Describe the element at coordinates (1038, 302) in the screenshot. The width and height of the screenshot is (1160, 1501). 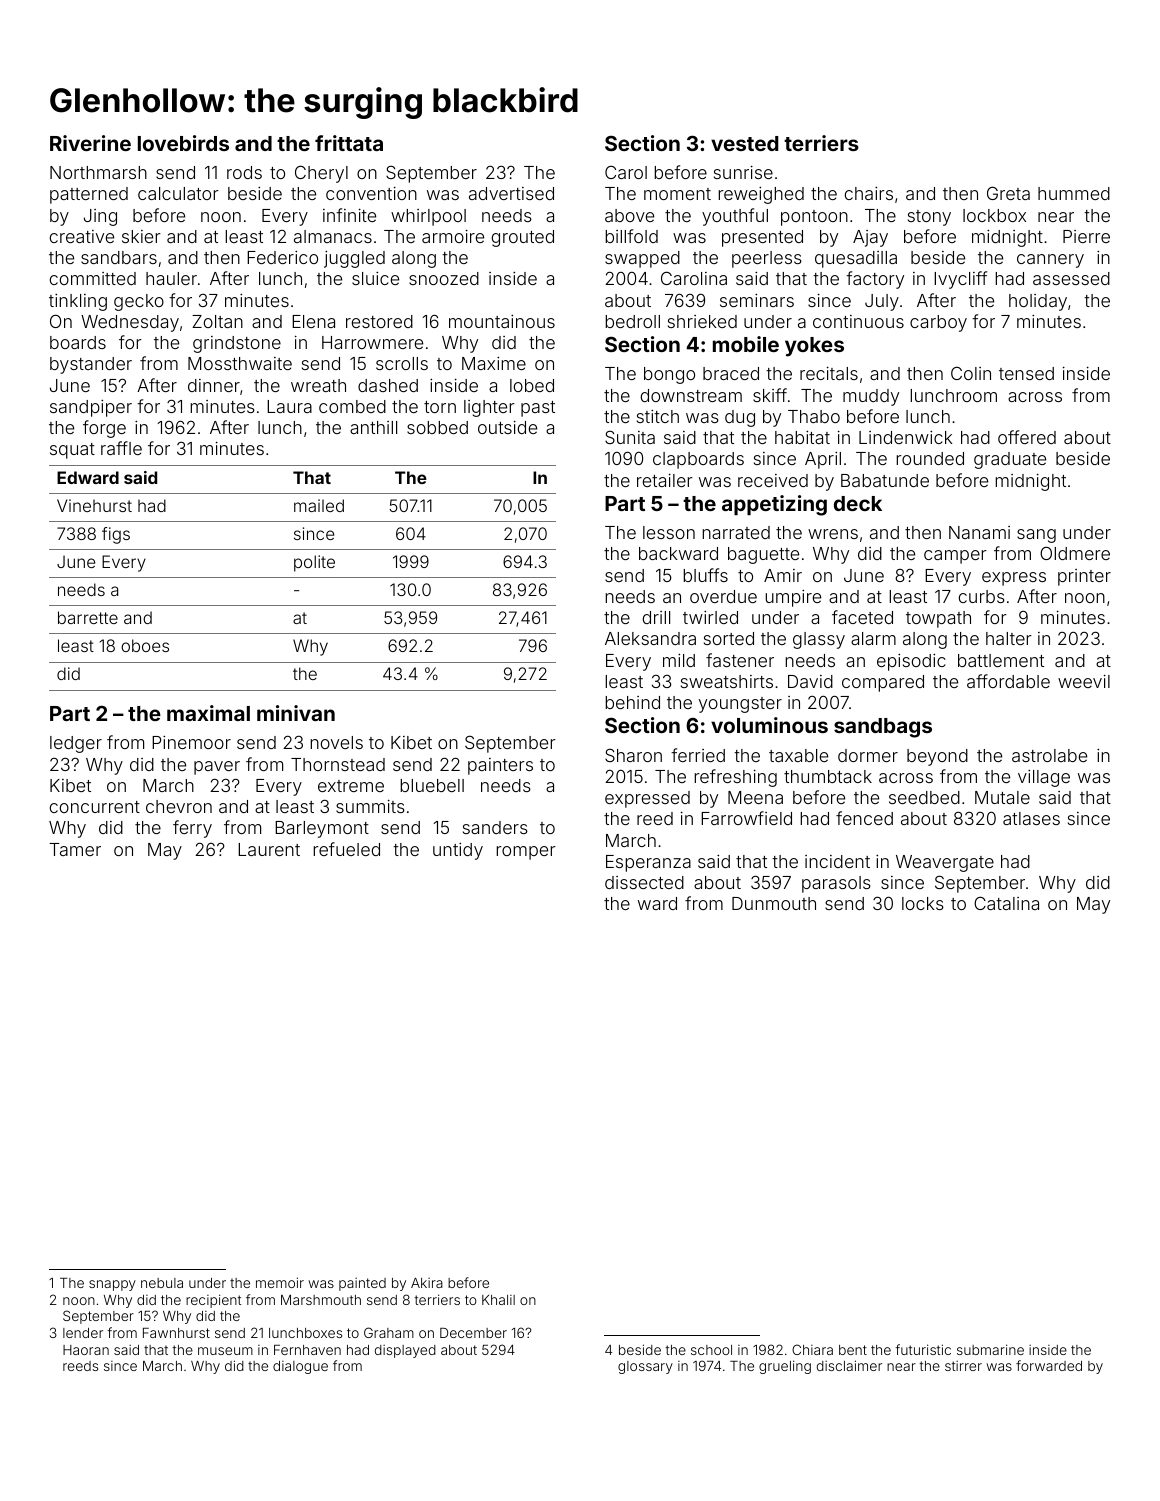
I see `holiday` at that location.
